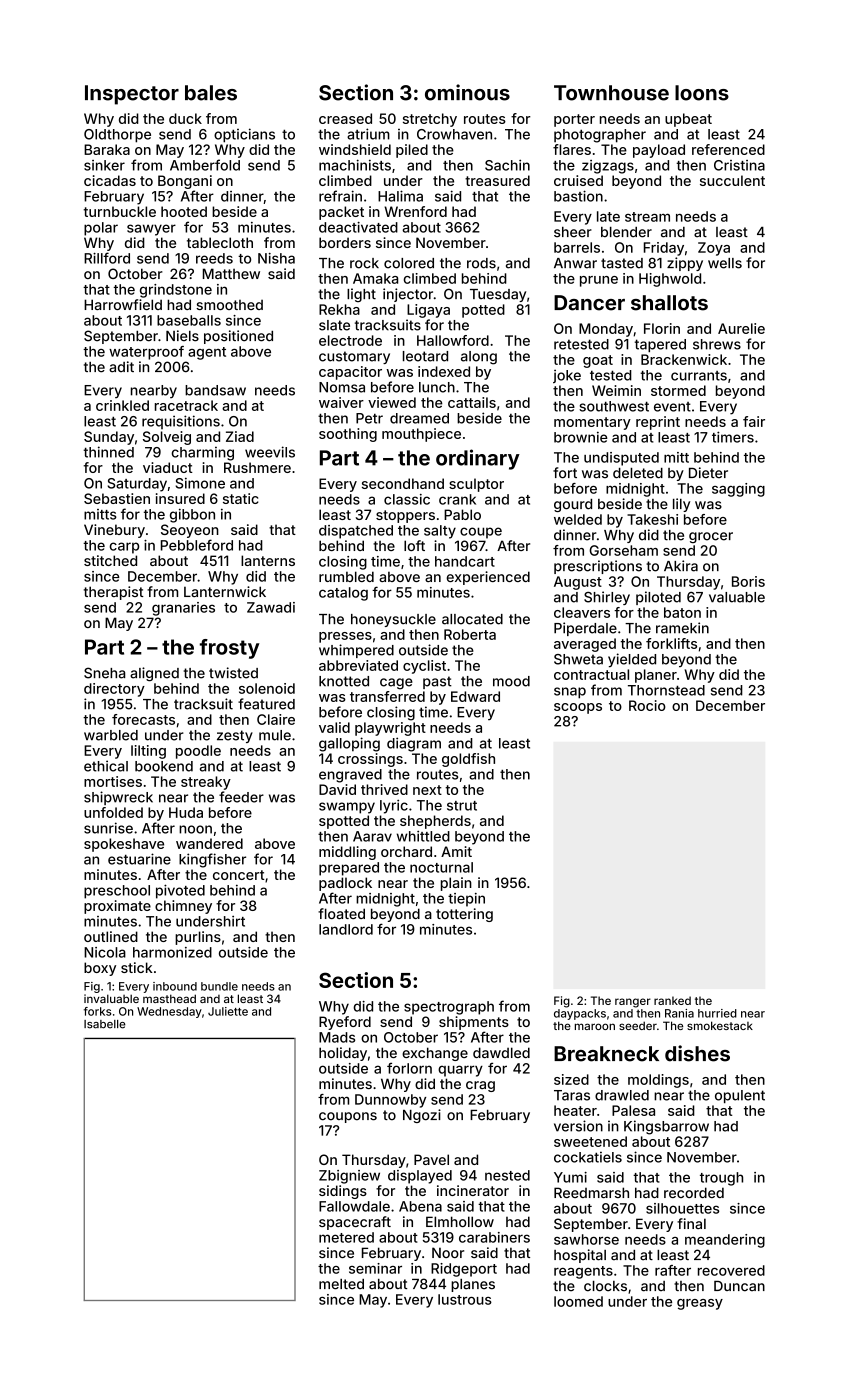  I want to click on Juliette, so click(228, 1011).
